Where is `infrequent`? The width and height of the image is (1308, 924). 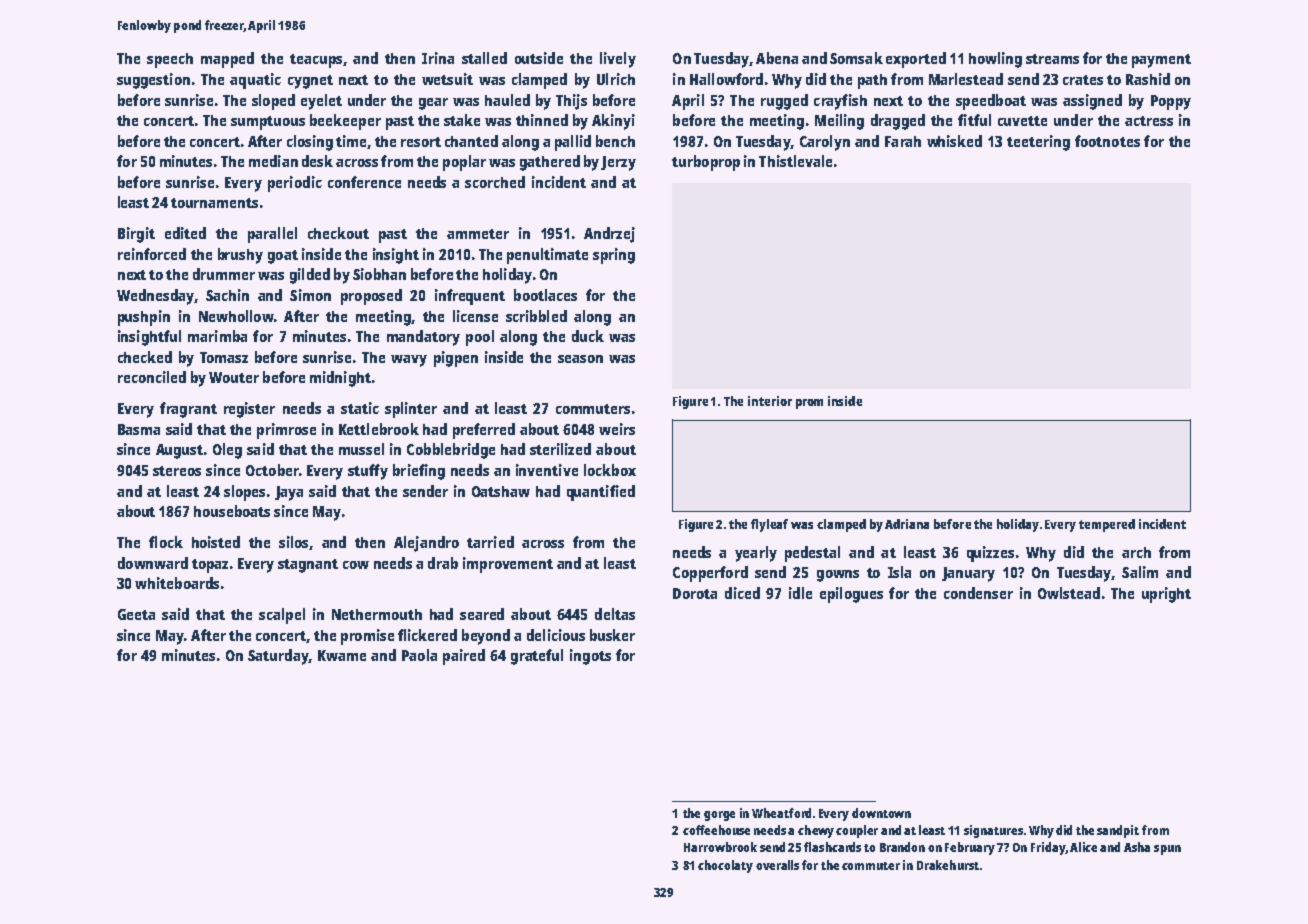 infrequent is located at coordinates (470, 297).
